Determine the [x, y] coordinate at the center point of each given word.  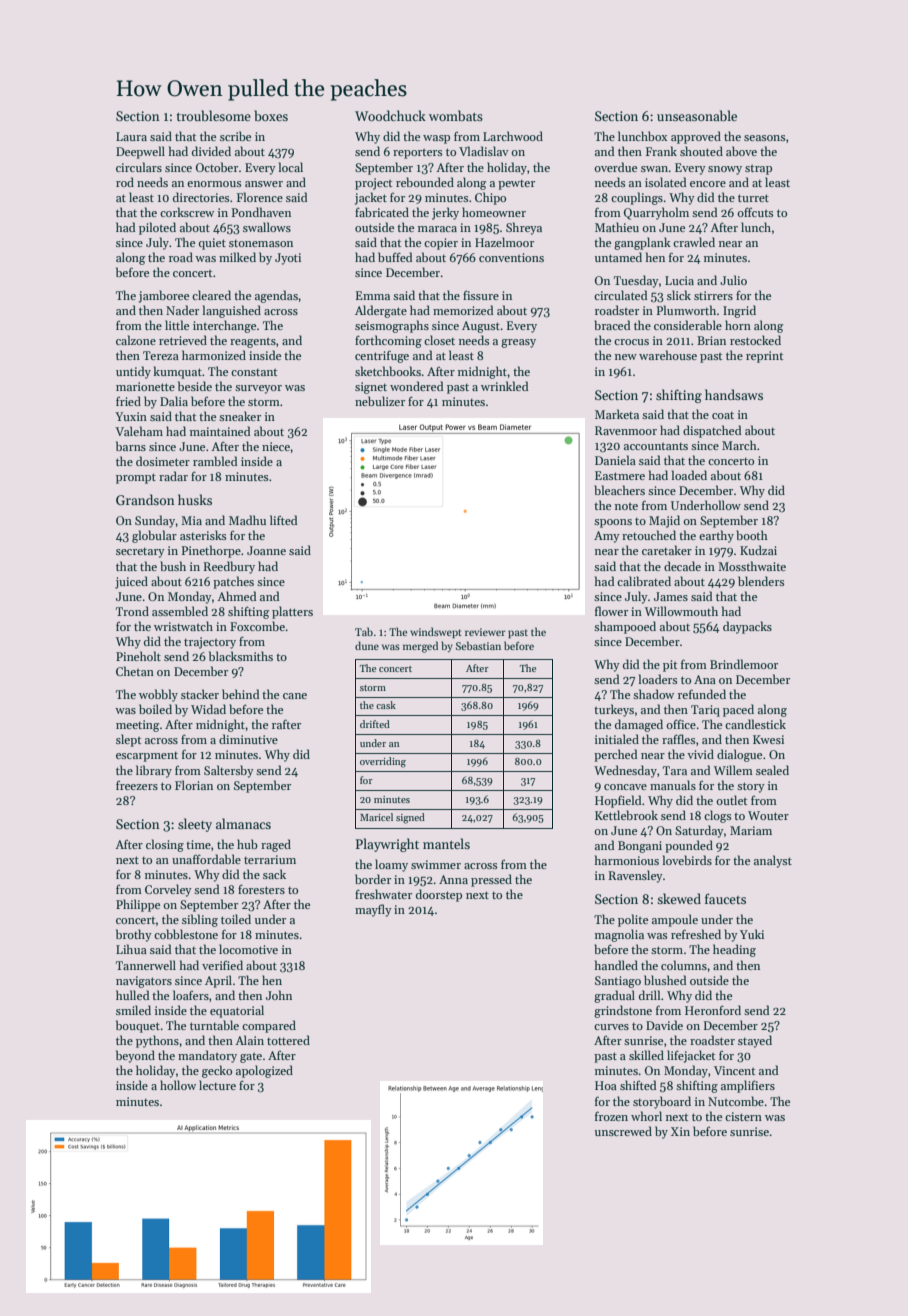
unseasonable [697, 115]
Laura [131, 136]
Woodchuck [390, 115]
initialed [617, 739]
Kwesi [768, 739]
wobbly [158, 695]
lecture [217, 1085]
